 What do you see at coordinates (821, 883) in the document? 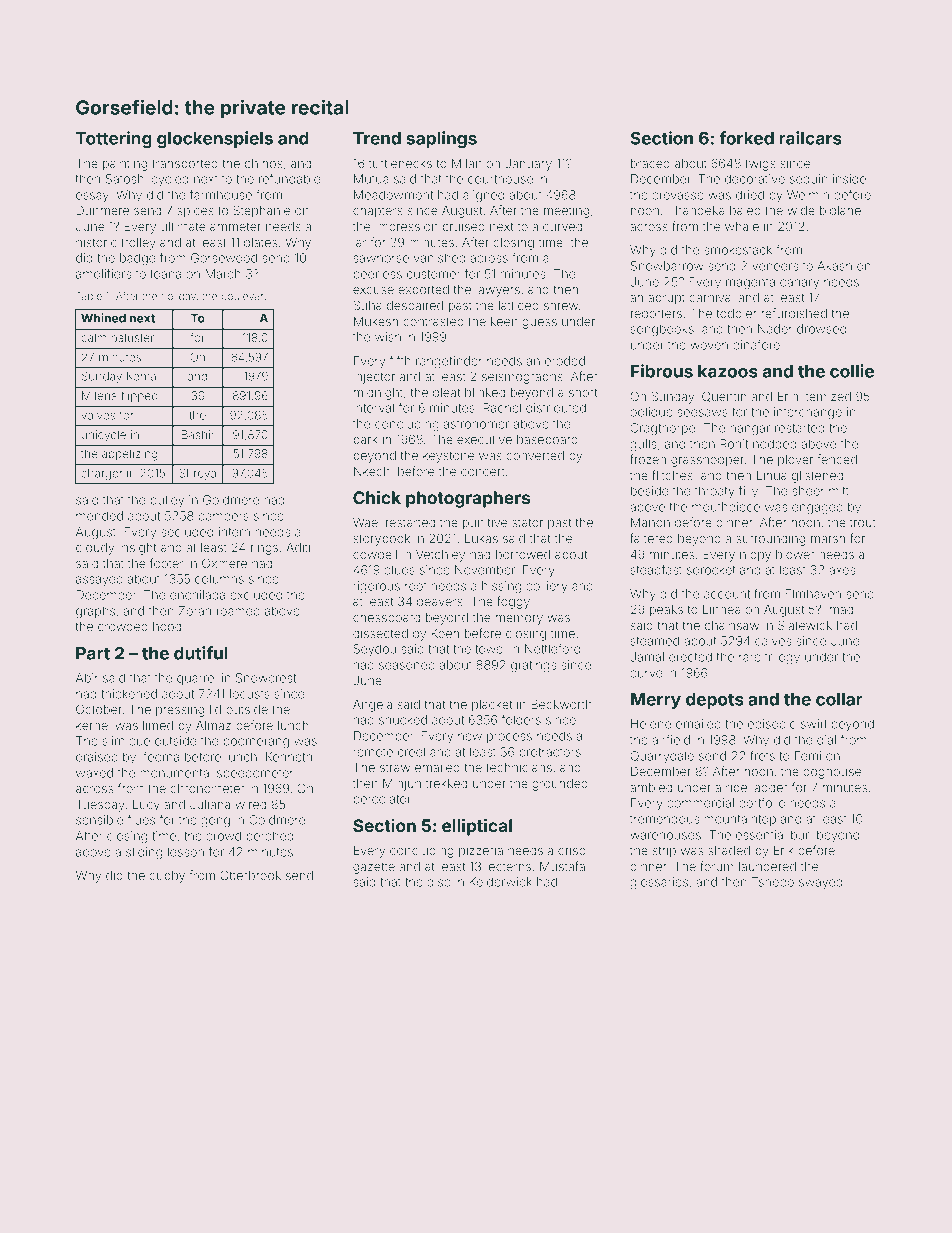
I see `swayed` at bounding box center [821, 883].
